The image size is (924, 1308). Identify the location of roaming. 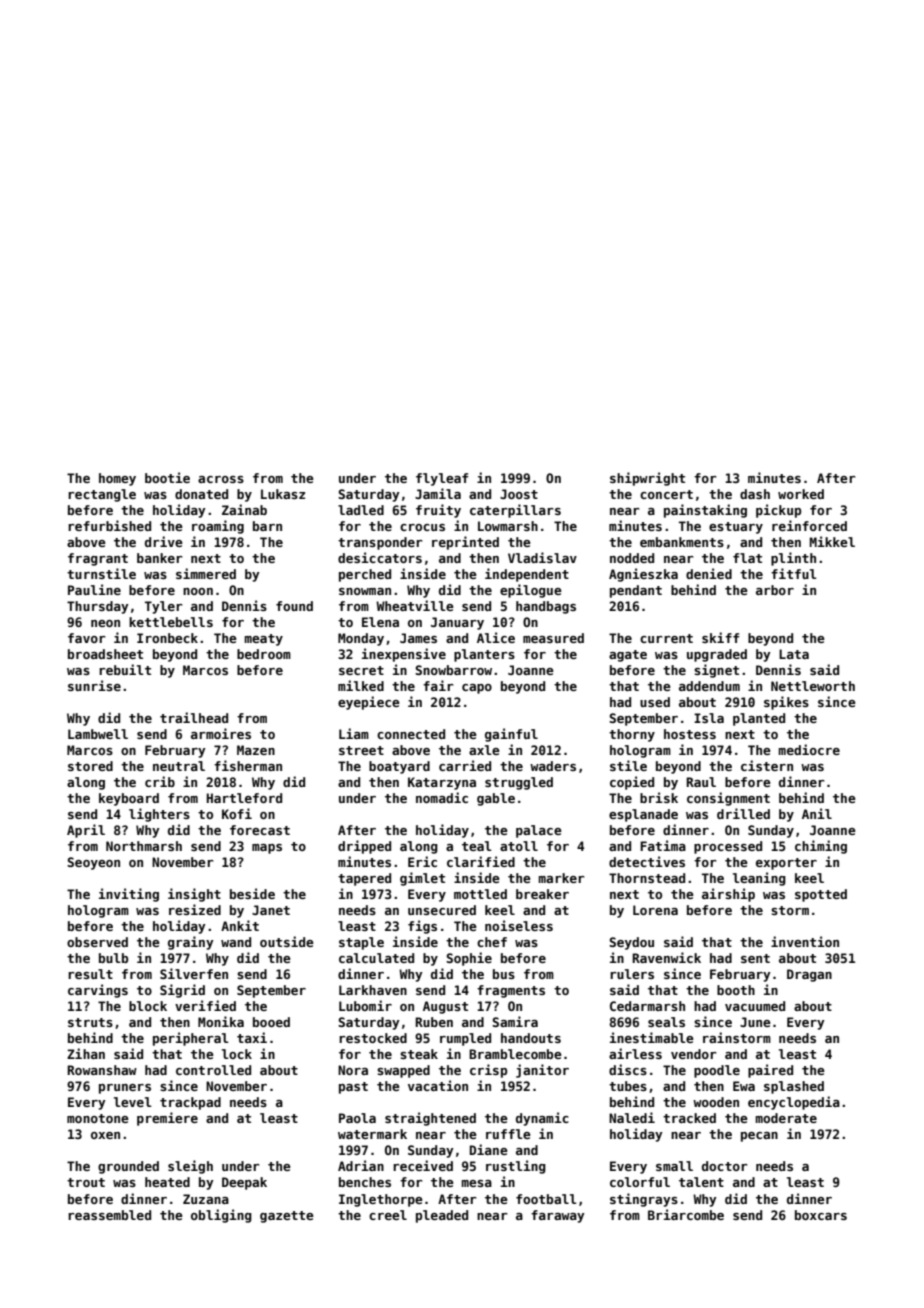
(218, 527).
